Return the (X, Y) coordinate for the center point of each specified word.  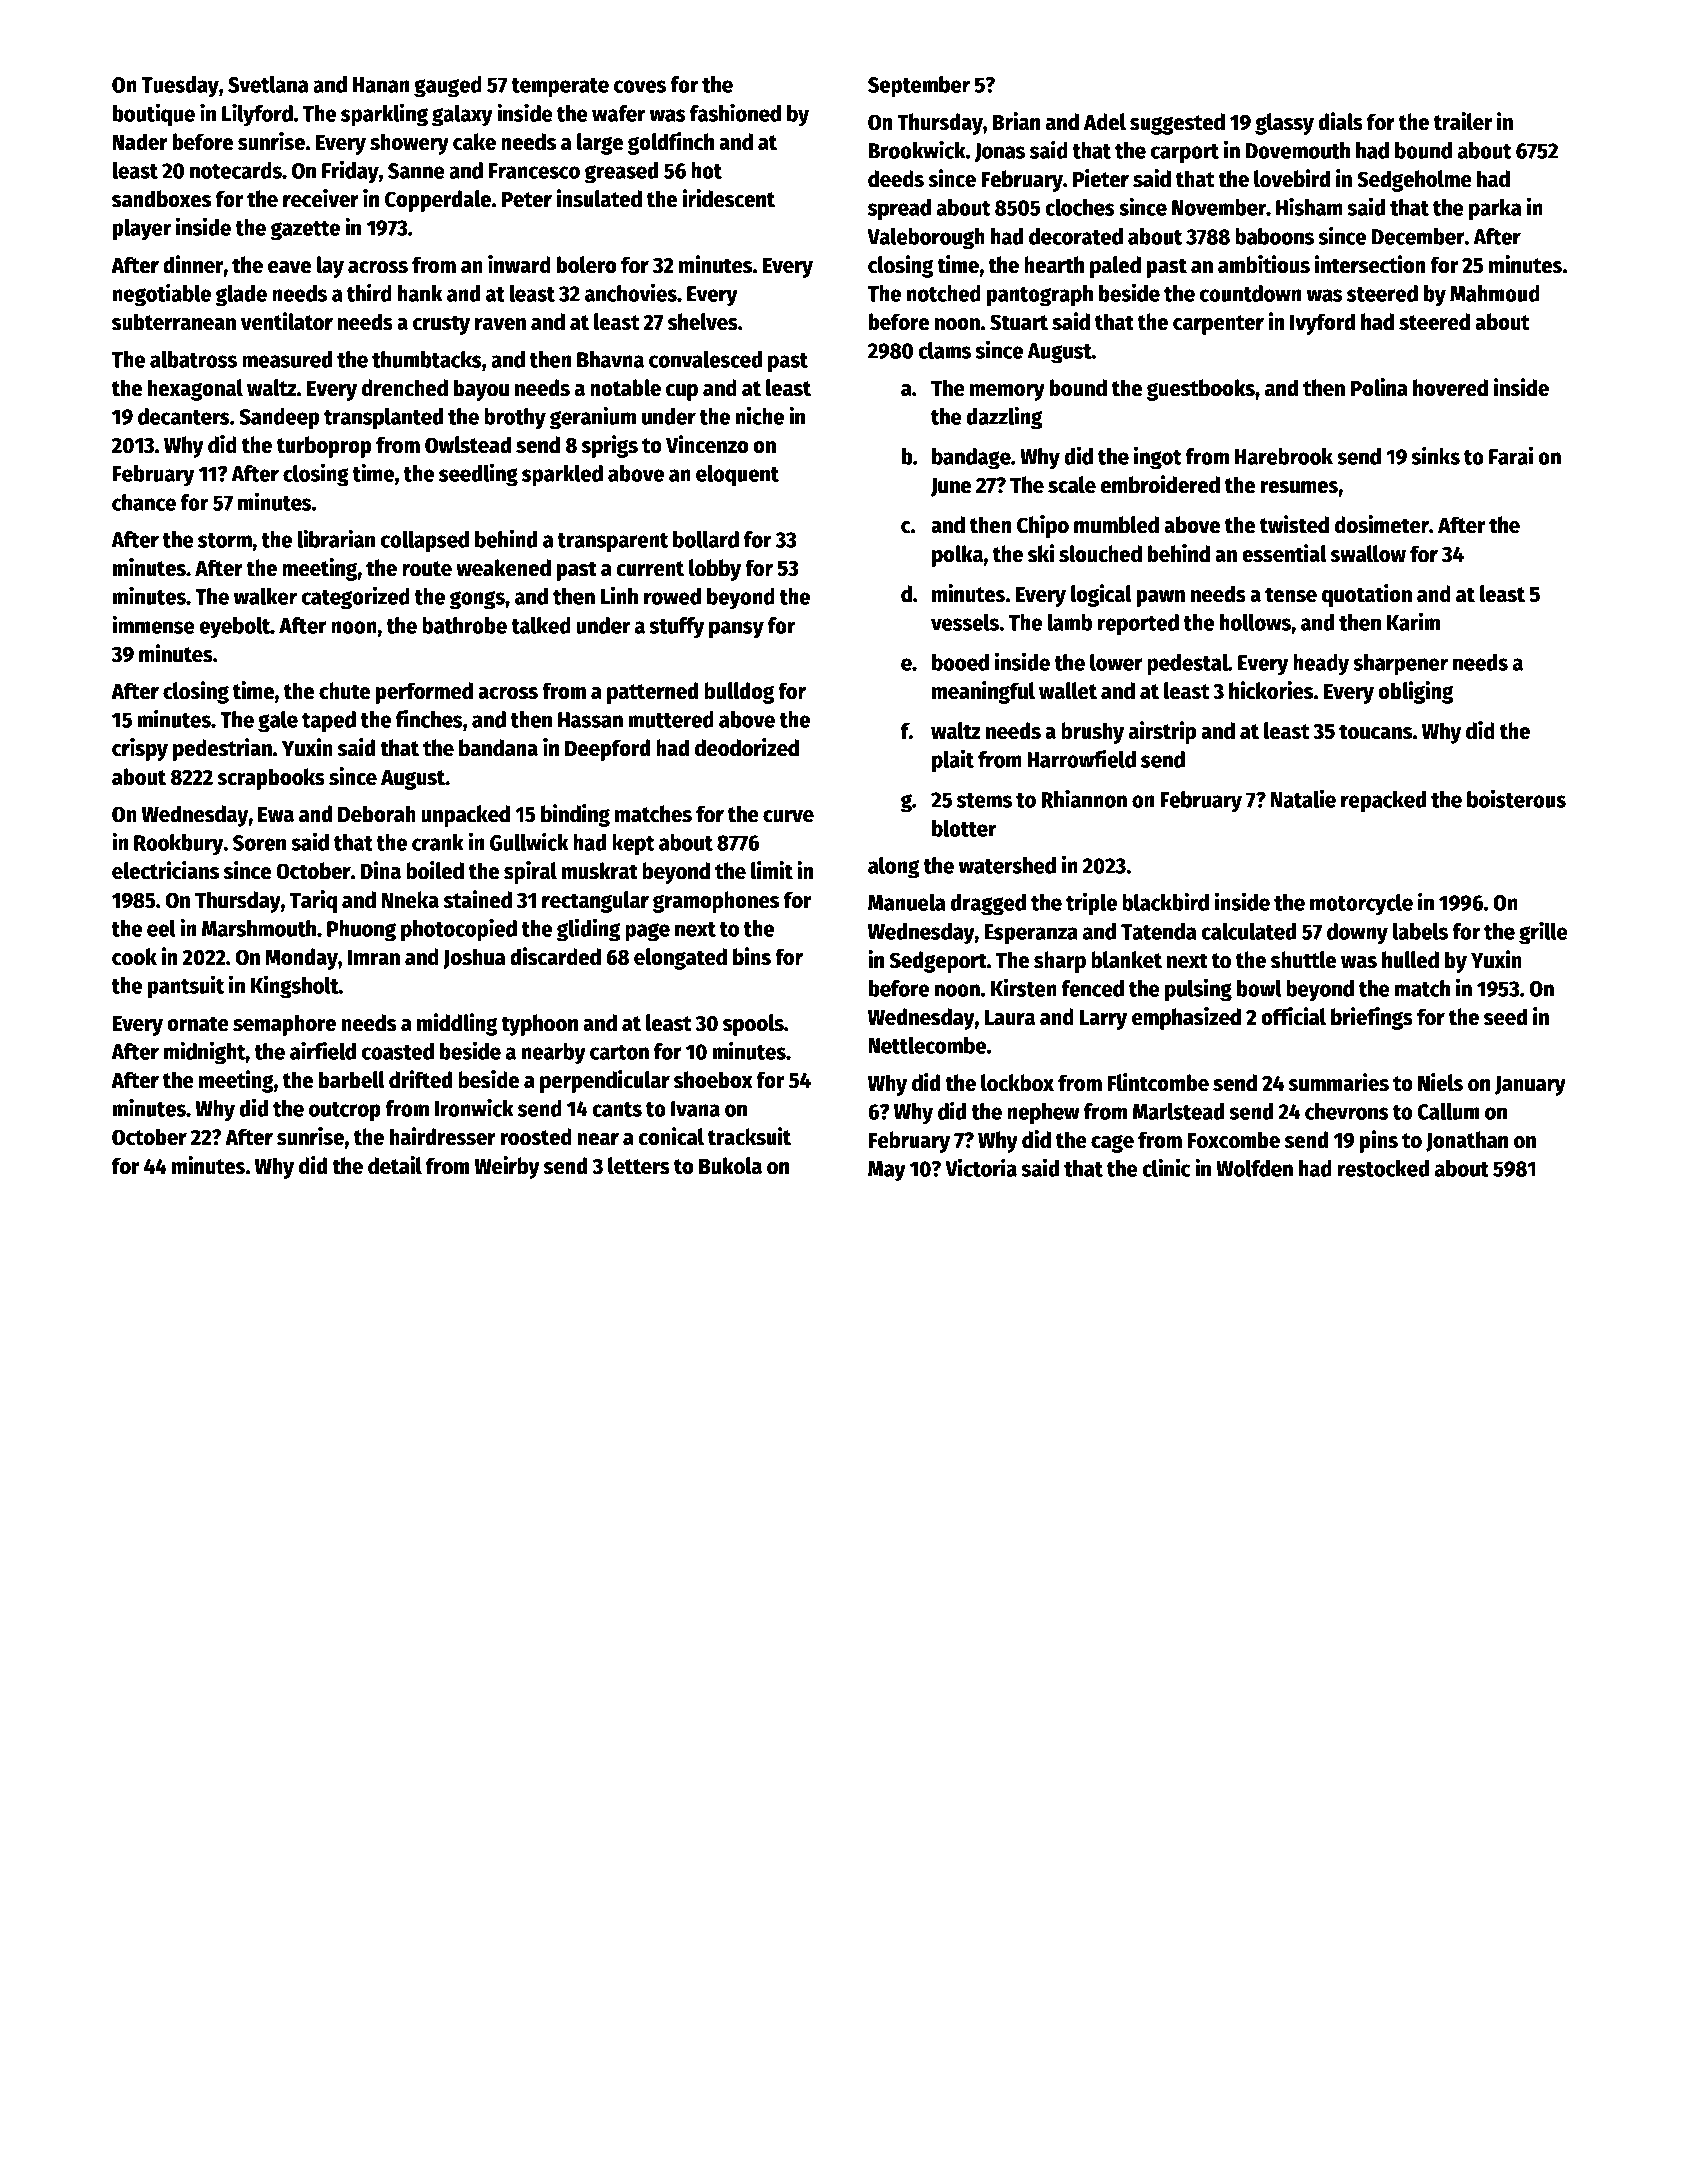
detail (395, 1165)
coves (640, 86)
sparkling (384, 115)
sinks (1436, 455)
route (427, 569)
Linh (619, 595)
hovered (1450, 388)
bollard (706, 539)
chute (344, 691)
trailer (1463, 121)
